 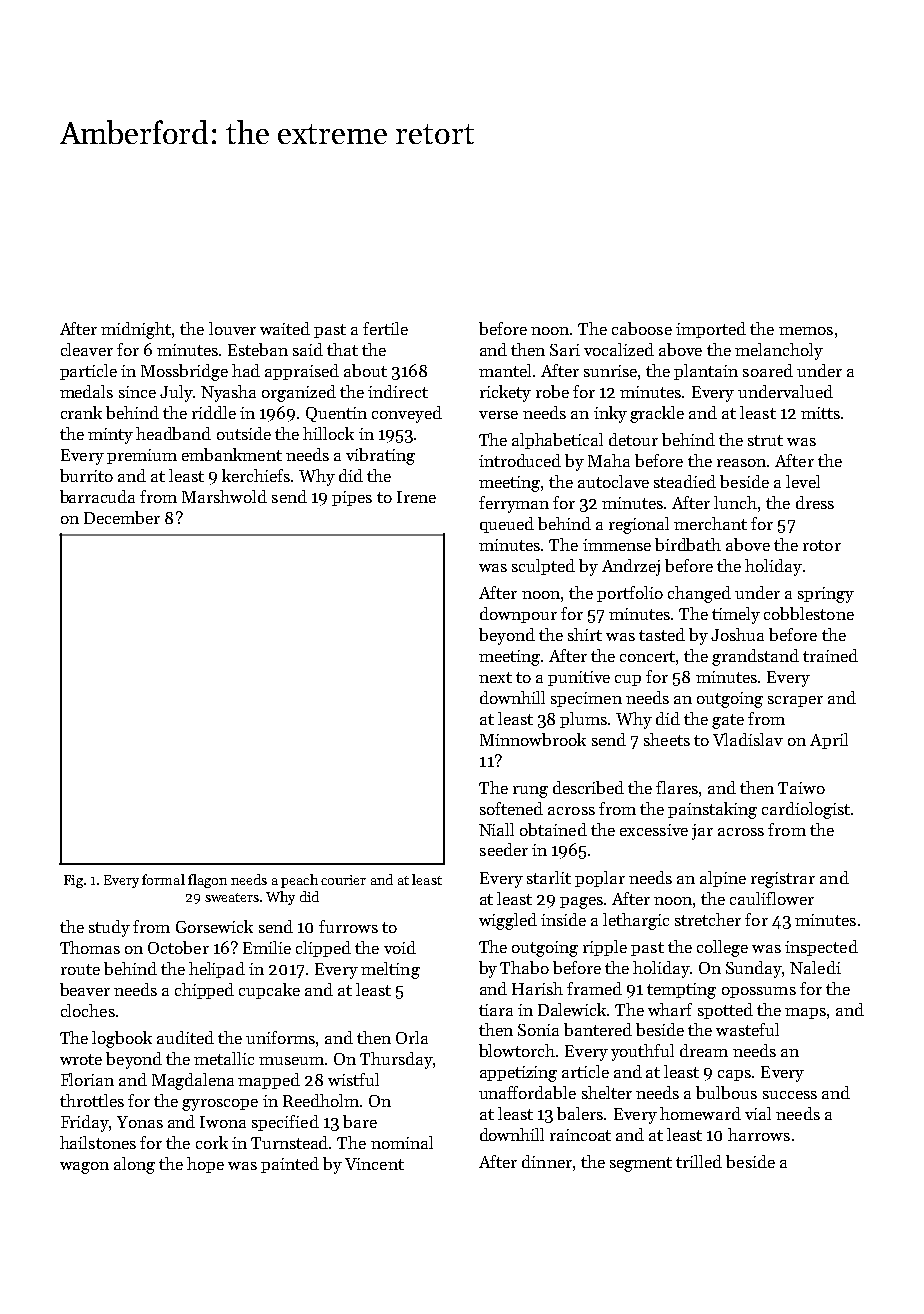 What do you see at coordinates (400, 947) in the page?
I see `void` at bounding box center [400, 947].
